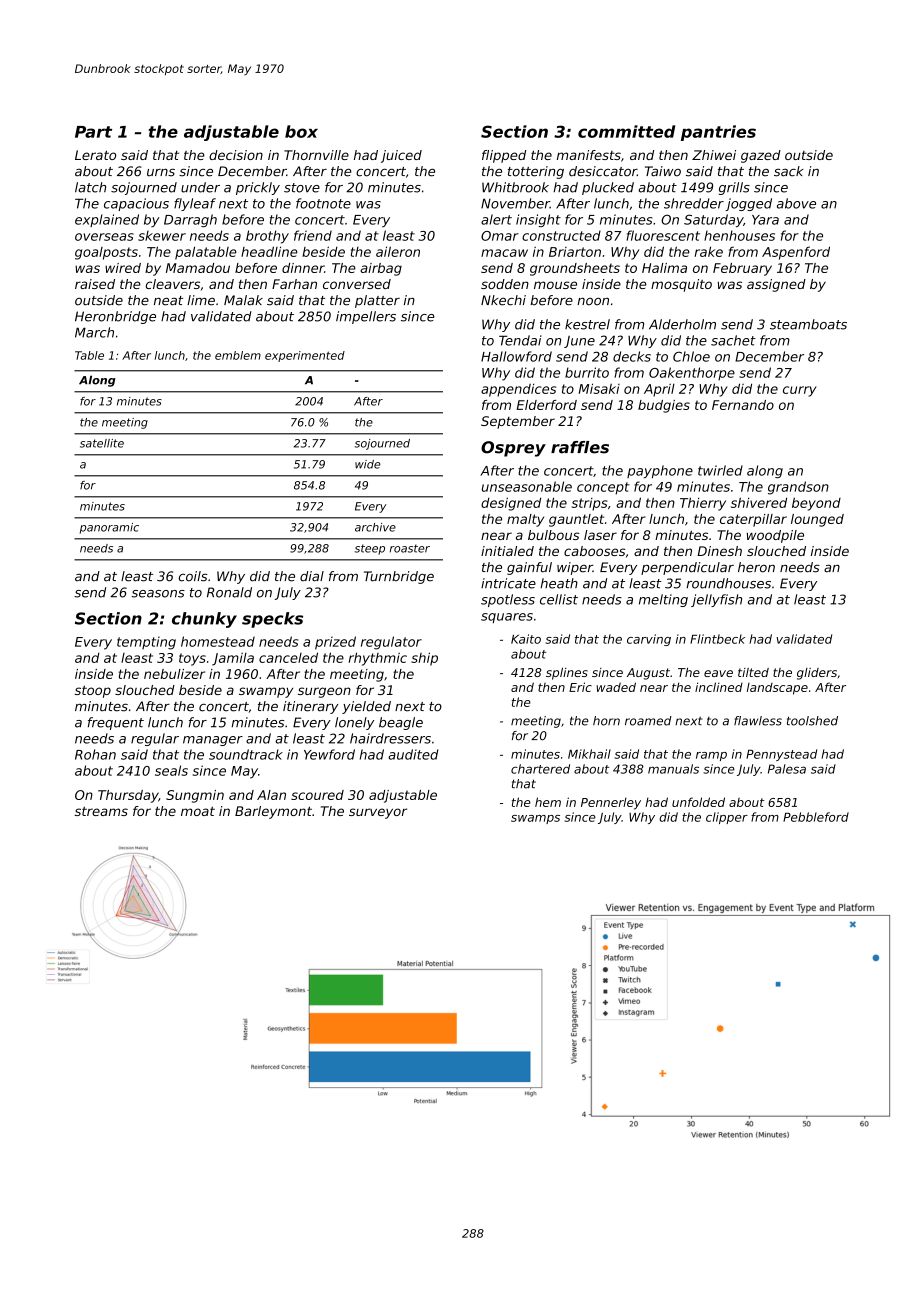 The width and height of the screenshot is (924, 1311). Describe the element at coordinates (272, 620) in the screenshot. I see `specks` at that location.
